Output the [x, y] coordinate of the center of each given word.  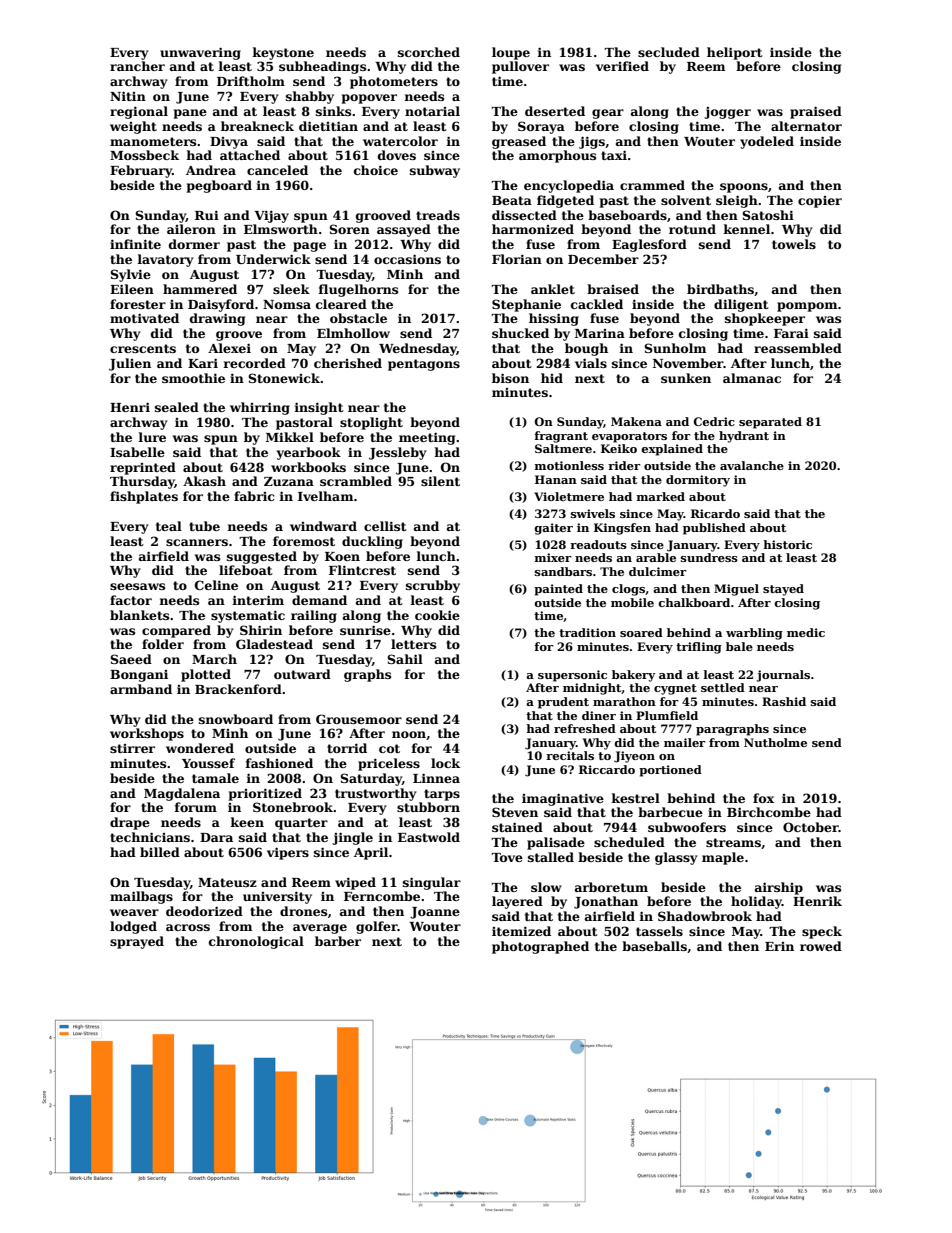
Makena [636, 421]
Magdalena [182, 794]
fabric [254, 496]
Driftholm [251, 81]
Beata [512, 200]
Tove [507, 857]
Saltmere [563, 448]
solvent [686, 200]
